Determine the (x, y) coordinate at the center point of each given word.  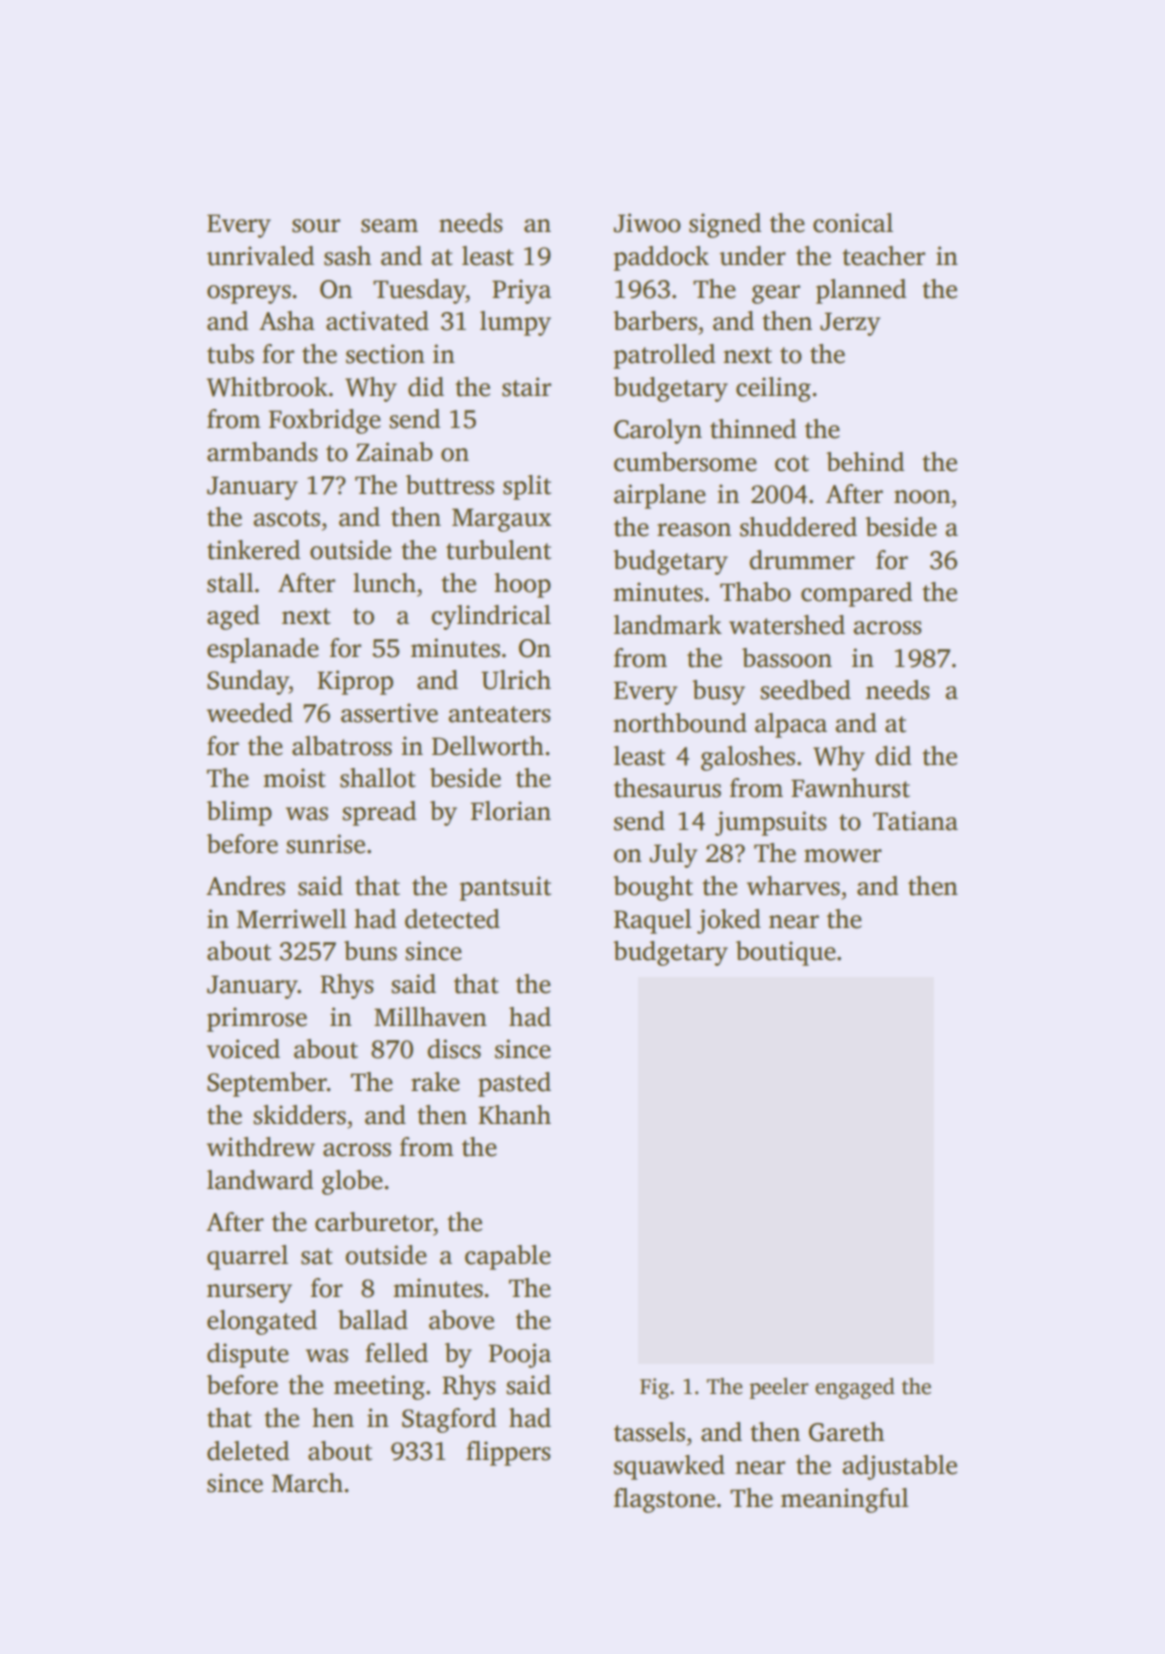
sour (316, 226)
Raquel (653, 921)
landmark (668, 625)
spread (379, 813)
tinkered (253, 550)
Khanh (514, 1115)
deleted (248, 1451)
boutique (786, 953)
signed (725, 225)
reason (694, 530)
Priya (521, 291)
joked (729, 921)
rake (435, 1082)
